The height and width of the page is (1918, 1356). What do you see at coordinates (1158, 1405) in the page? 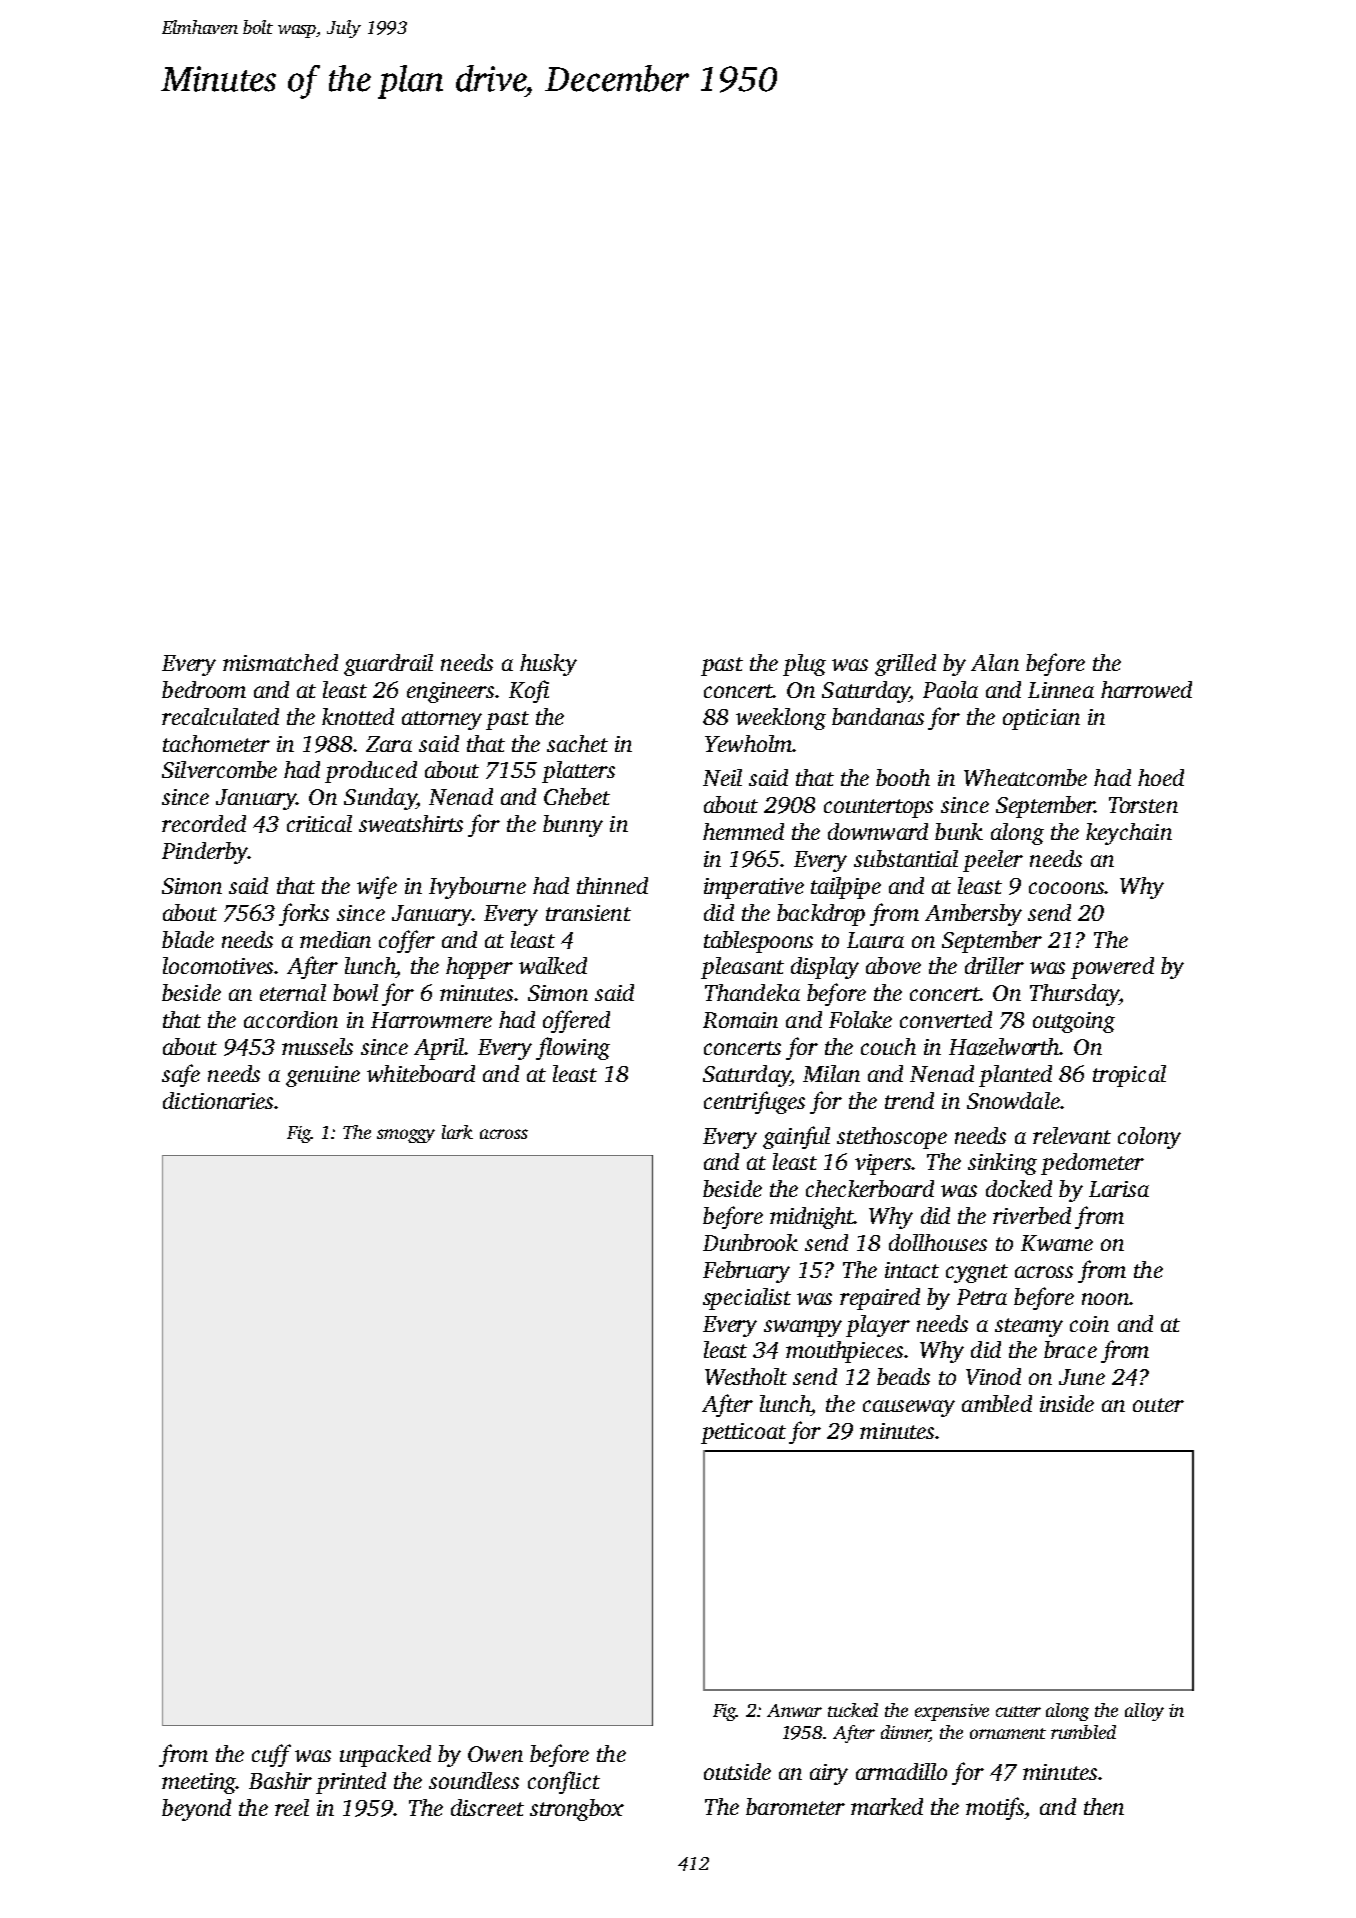
I see `outer` at bounding box center [1158, 1405].
